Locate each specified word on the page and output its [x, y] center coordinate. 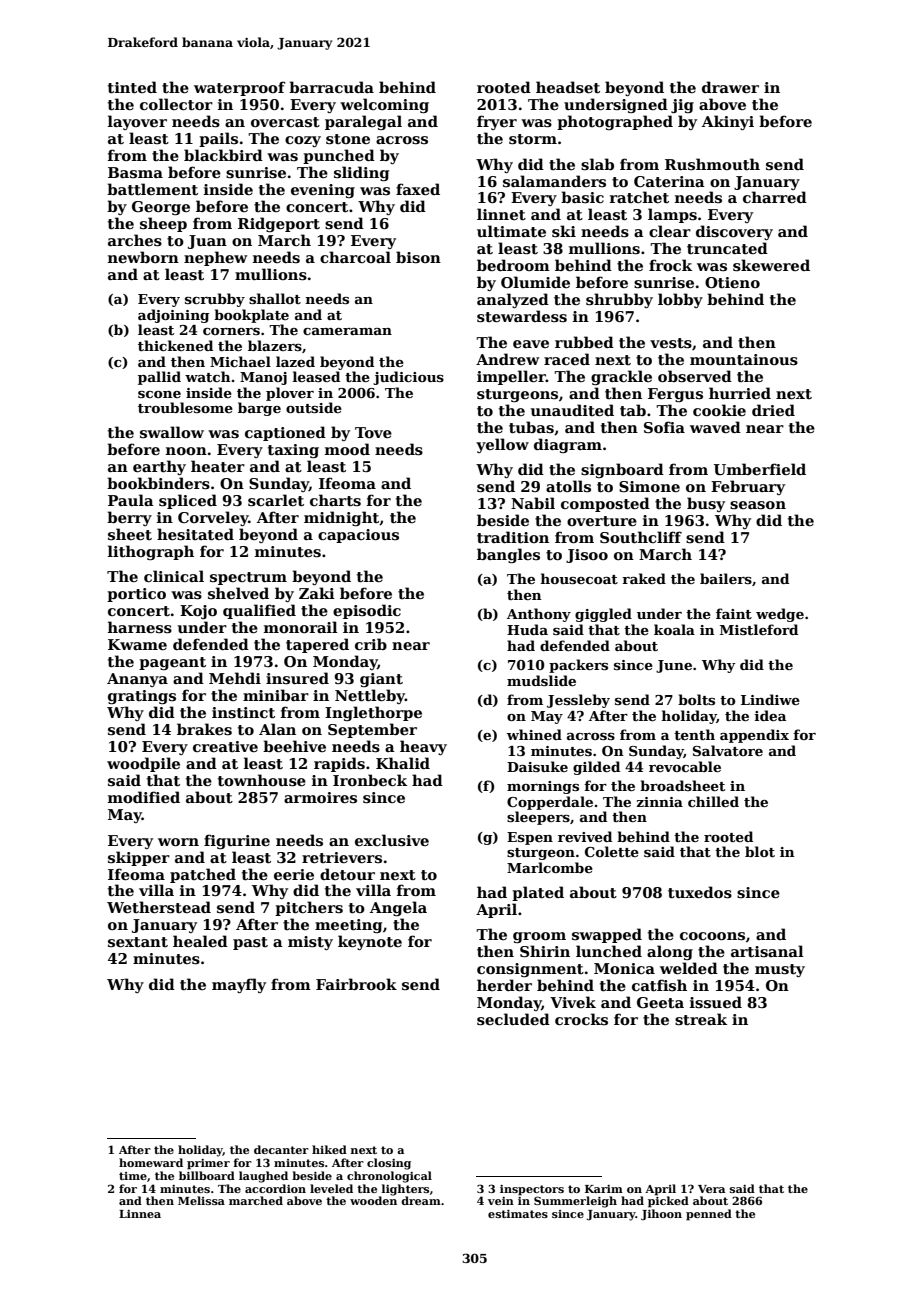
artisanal [767, 951]
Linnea [140, 1214]
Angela [398, 908]
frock [670, 265]
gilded [596, 768]
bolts [696, 699]
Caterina [669, 181]
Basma [135, 172]
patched [203, 875]
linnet [501, 214]
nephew [215, 258]
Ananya [137, 680]
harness [140, 627]
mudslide [541, 680]
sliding [361, 173]
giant [381, 680]
